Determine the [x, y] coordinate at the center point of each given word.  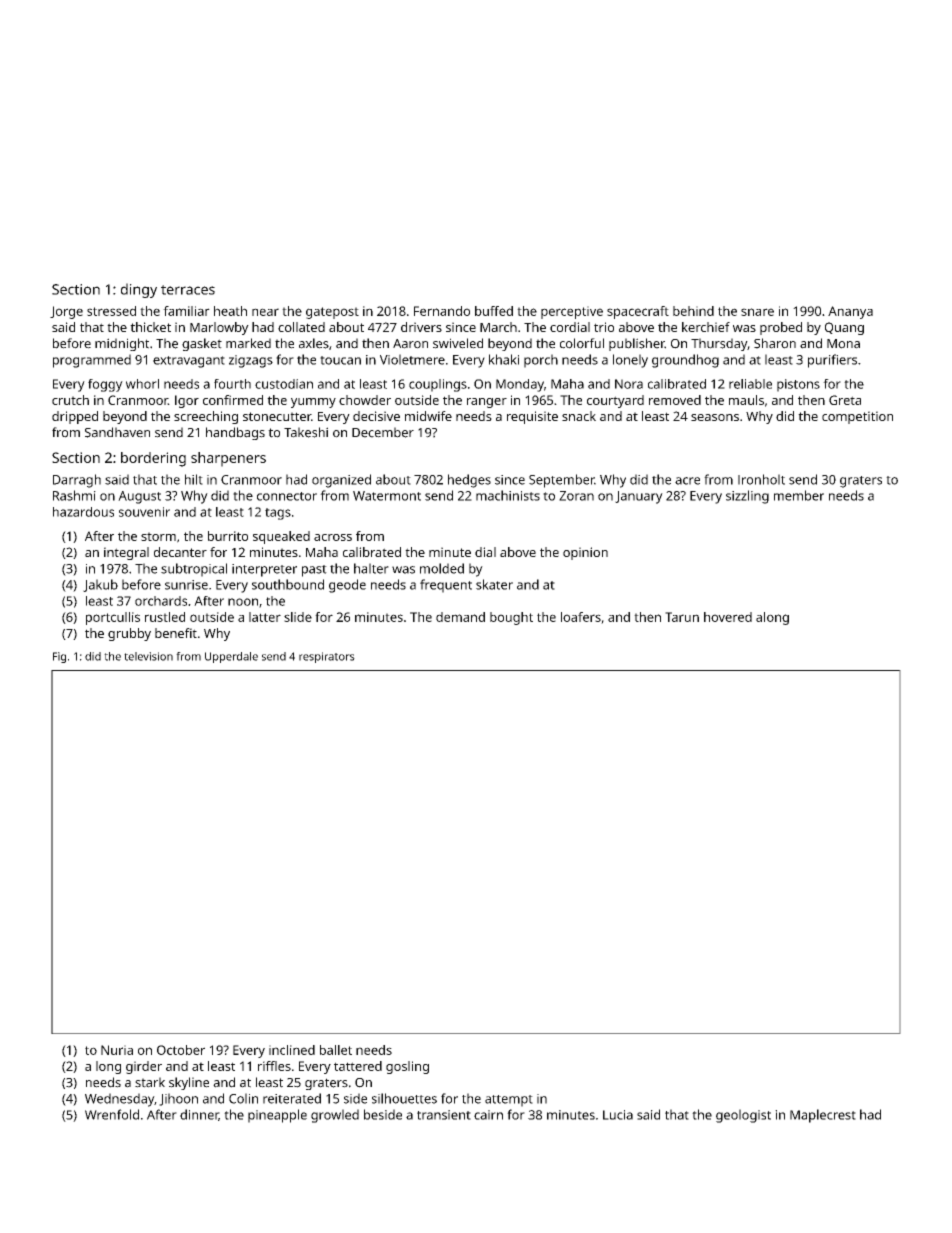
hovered [728, 617]
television [148, 656]
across [333, 537]
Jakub [100, 585]
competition [857, 417]
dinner [199, 1115]
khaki [504, 359]
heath [230, 311]
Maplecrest [823, 1116]
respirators [327, 657]
